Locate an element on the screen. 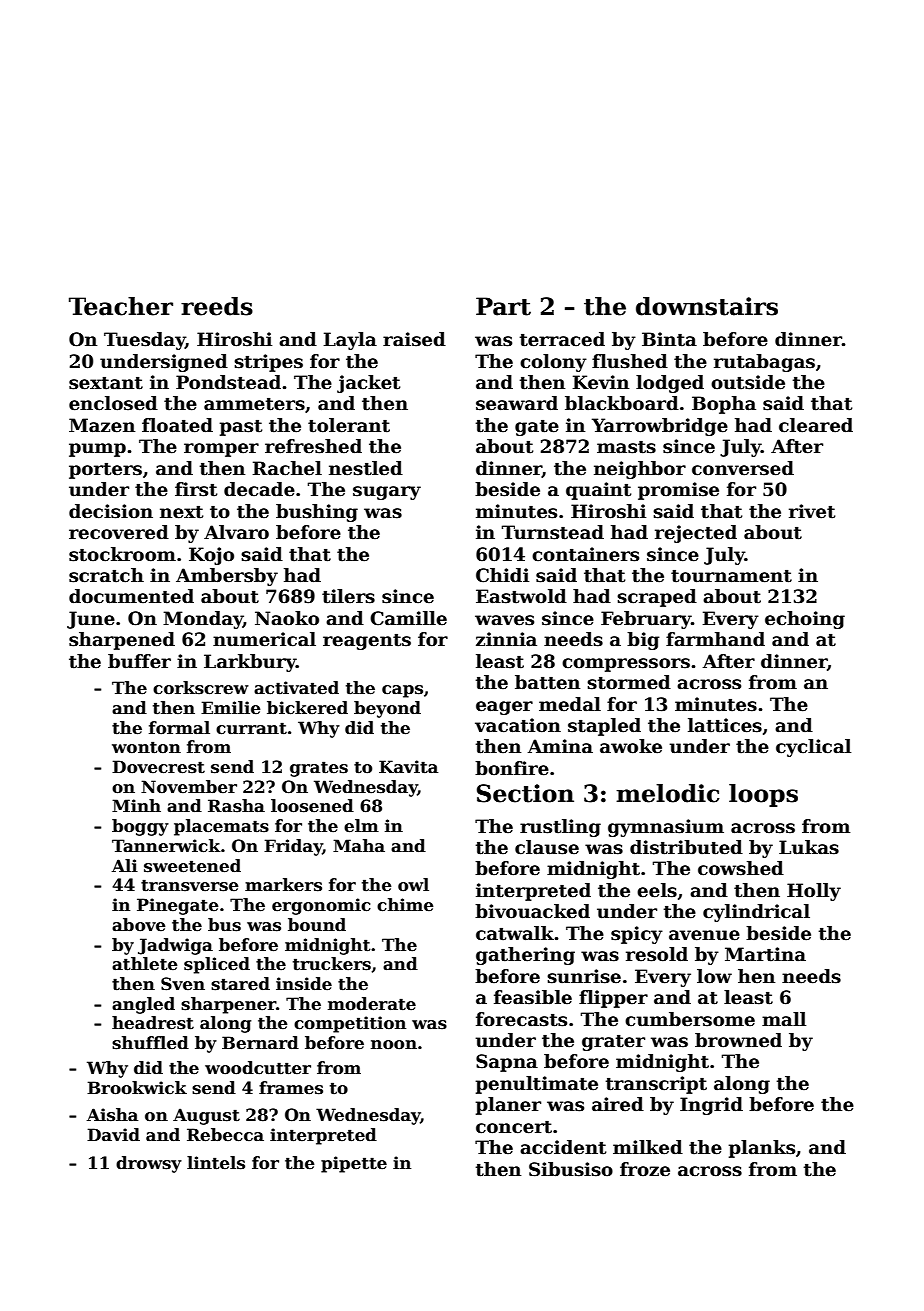 Image resolution: width=924 pixels, height=1311 pixels. scratch is located at coordinates (106, 575).
